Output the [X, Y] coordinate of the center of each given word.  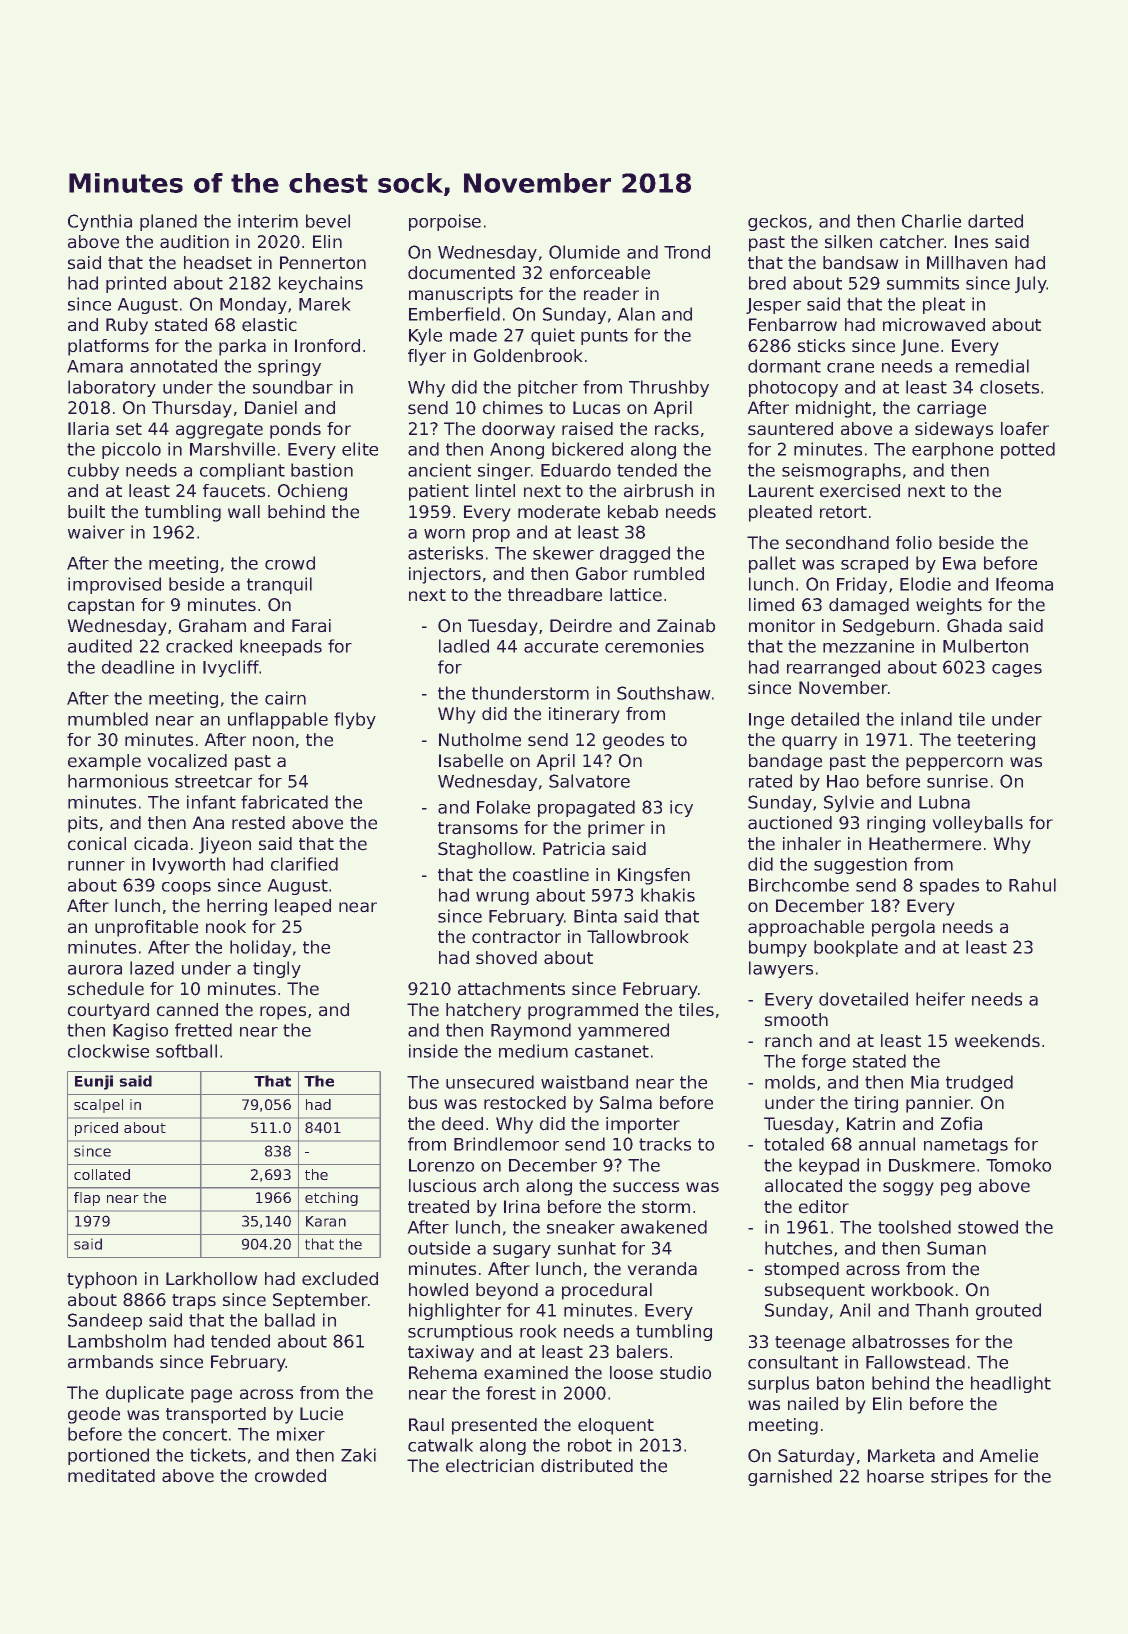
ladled [464, 646]
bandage [785, 762]
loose [631, 1372]
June [920, 347]
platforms [108, 347]
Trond [687, 252]
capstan [101, 607]
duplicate [145, 1394]
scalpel [98, 1106]
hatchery [483, 1011]
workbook [912, 1289]
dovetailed [863, 999]
